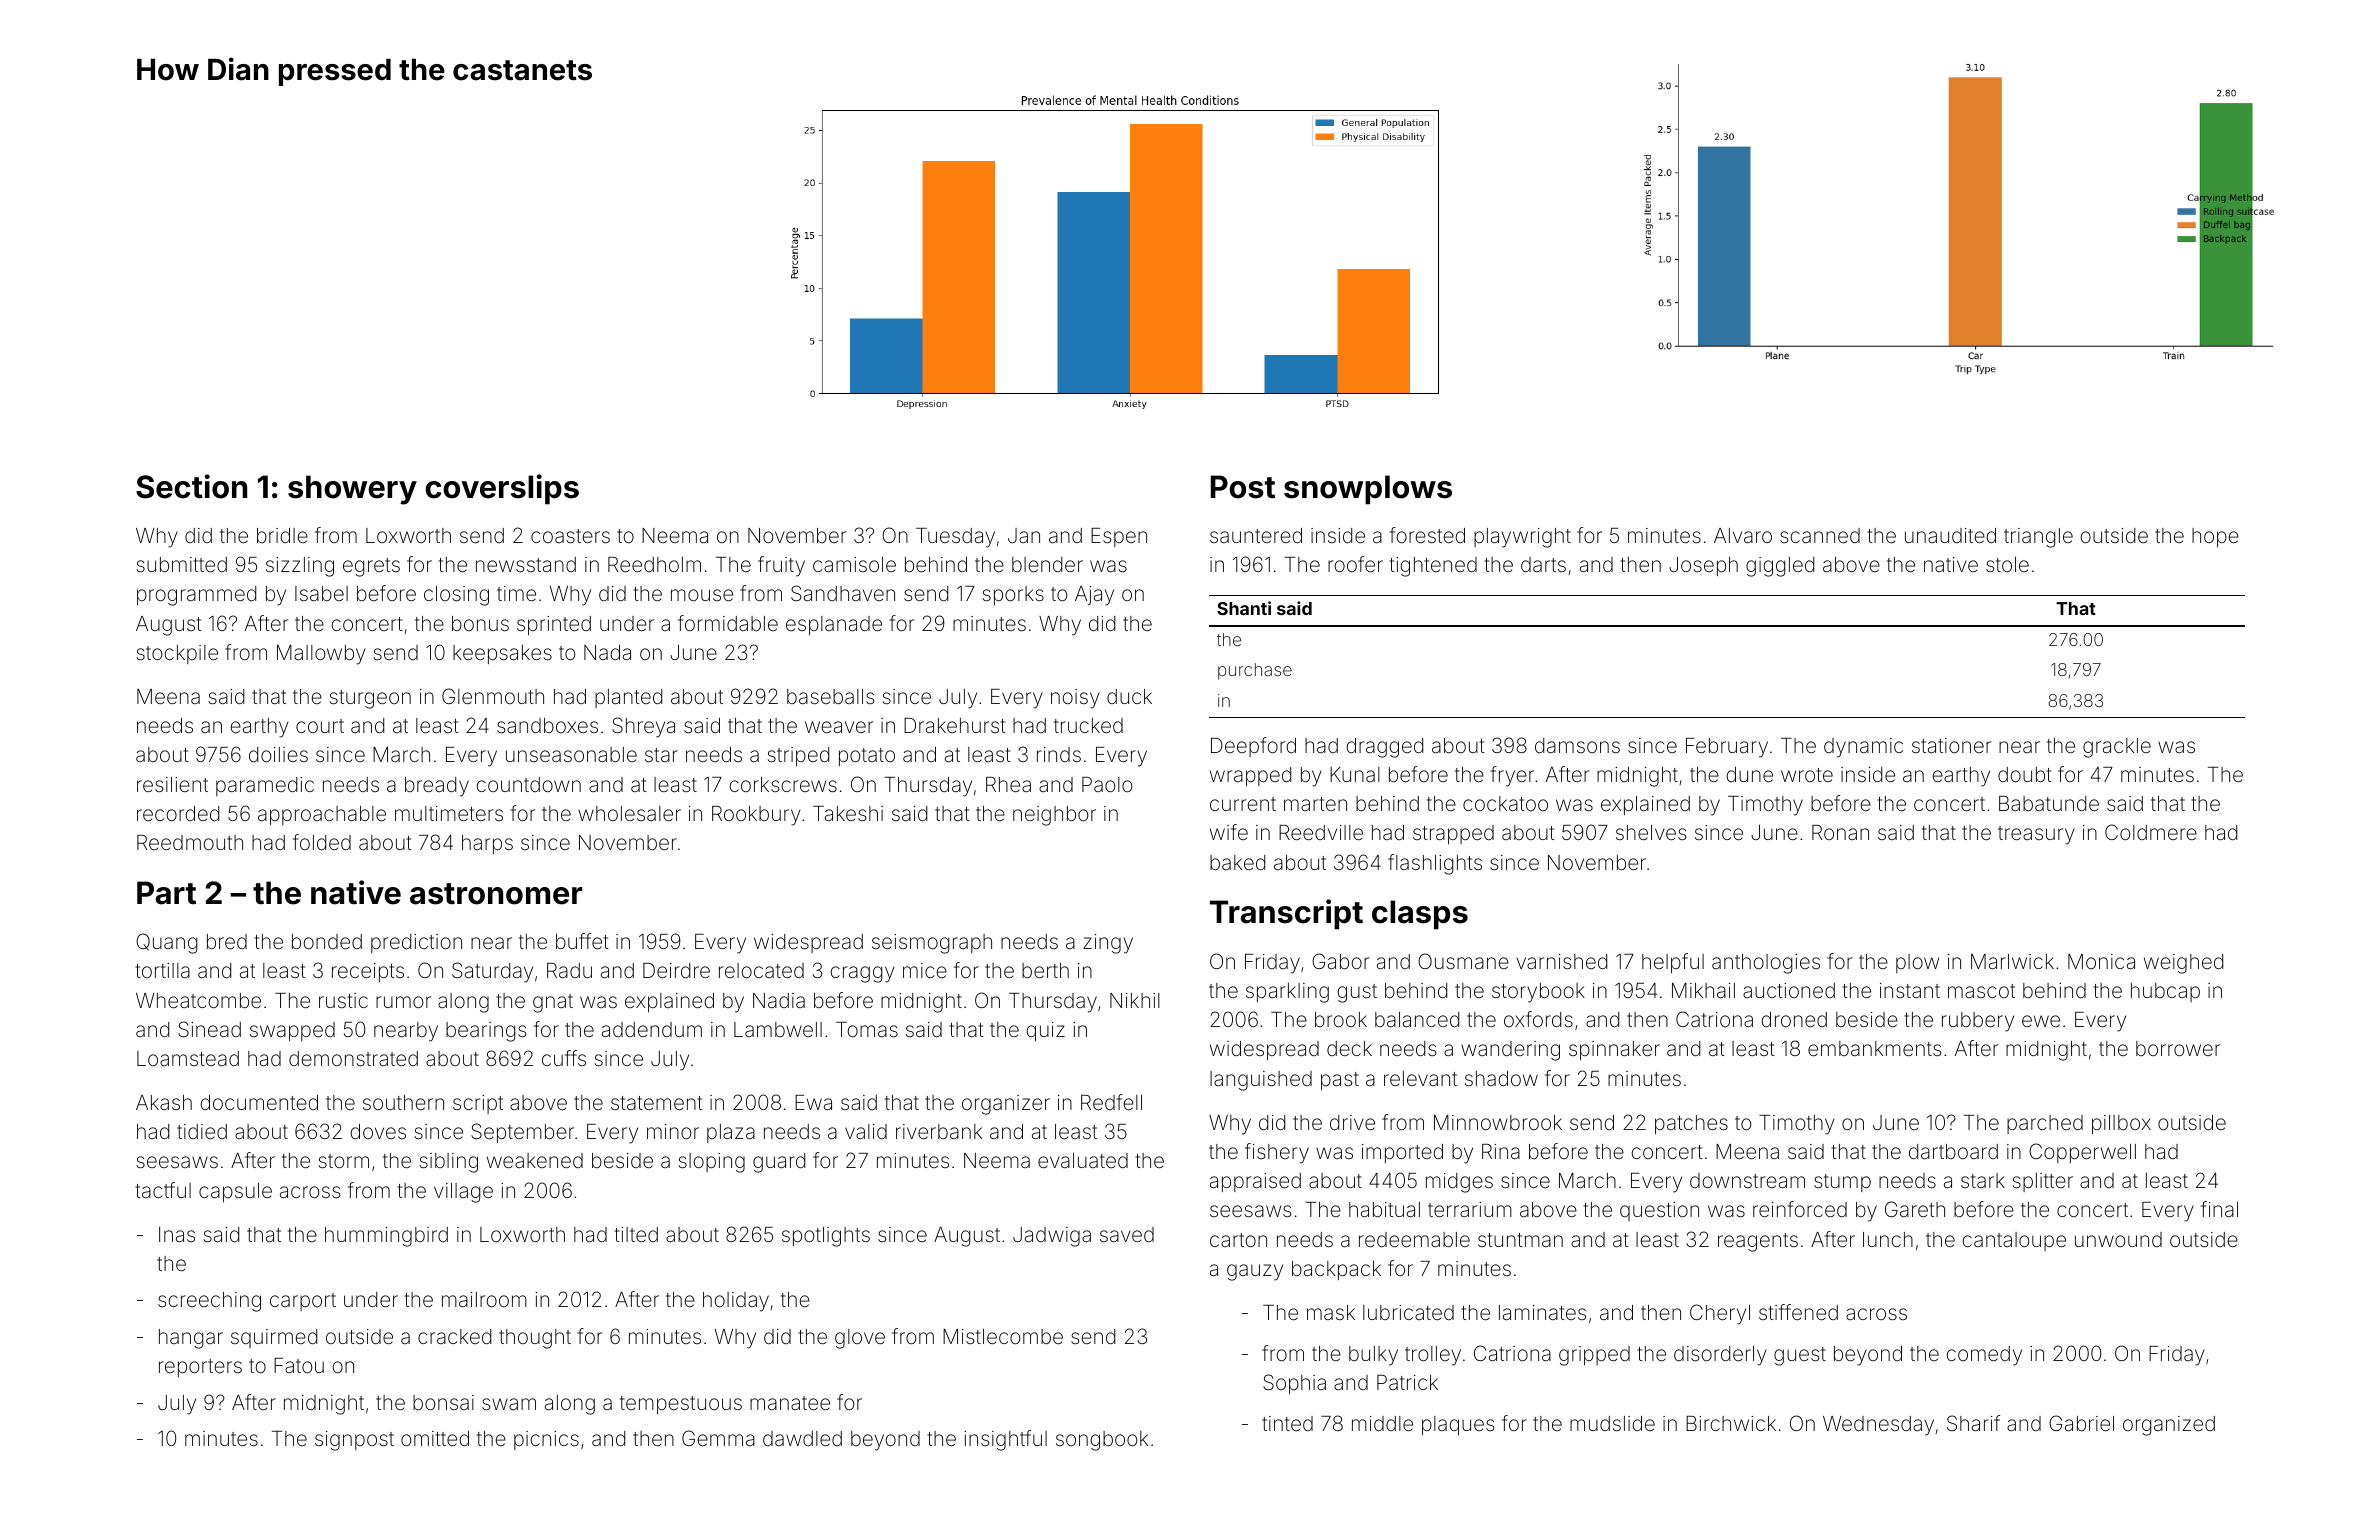 The width and height of the screenshot is (2380, 1540). I want to click on clasps, so click(1420, 915).
